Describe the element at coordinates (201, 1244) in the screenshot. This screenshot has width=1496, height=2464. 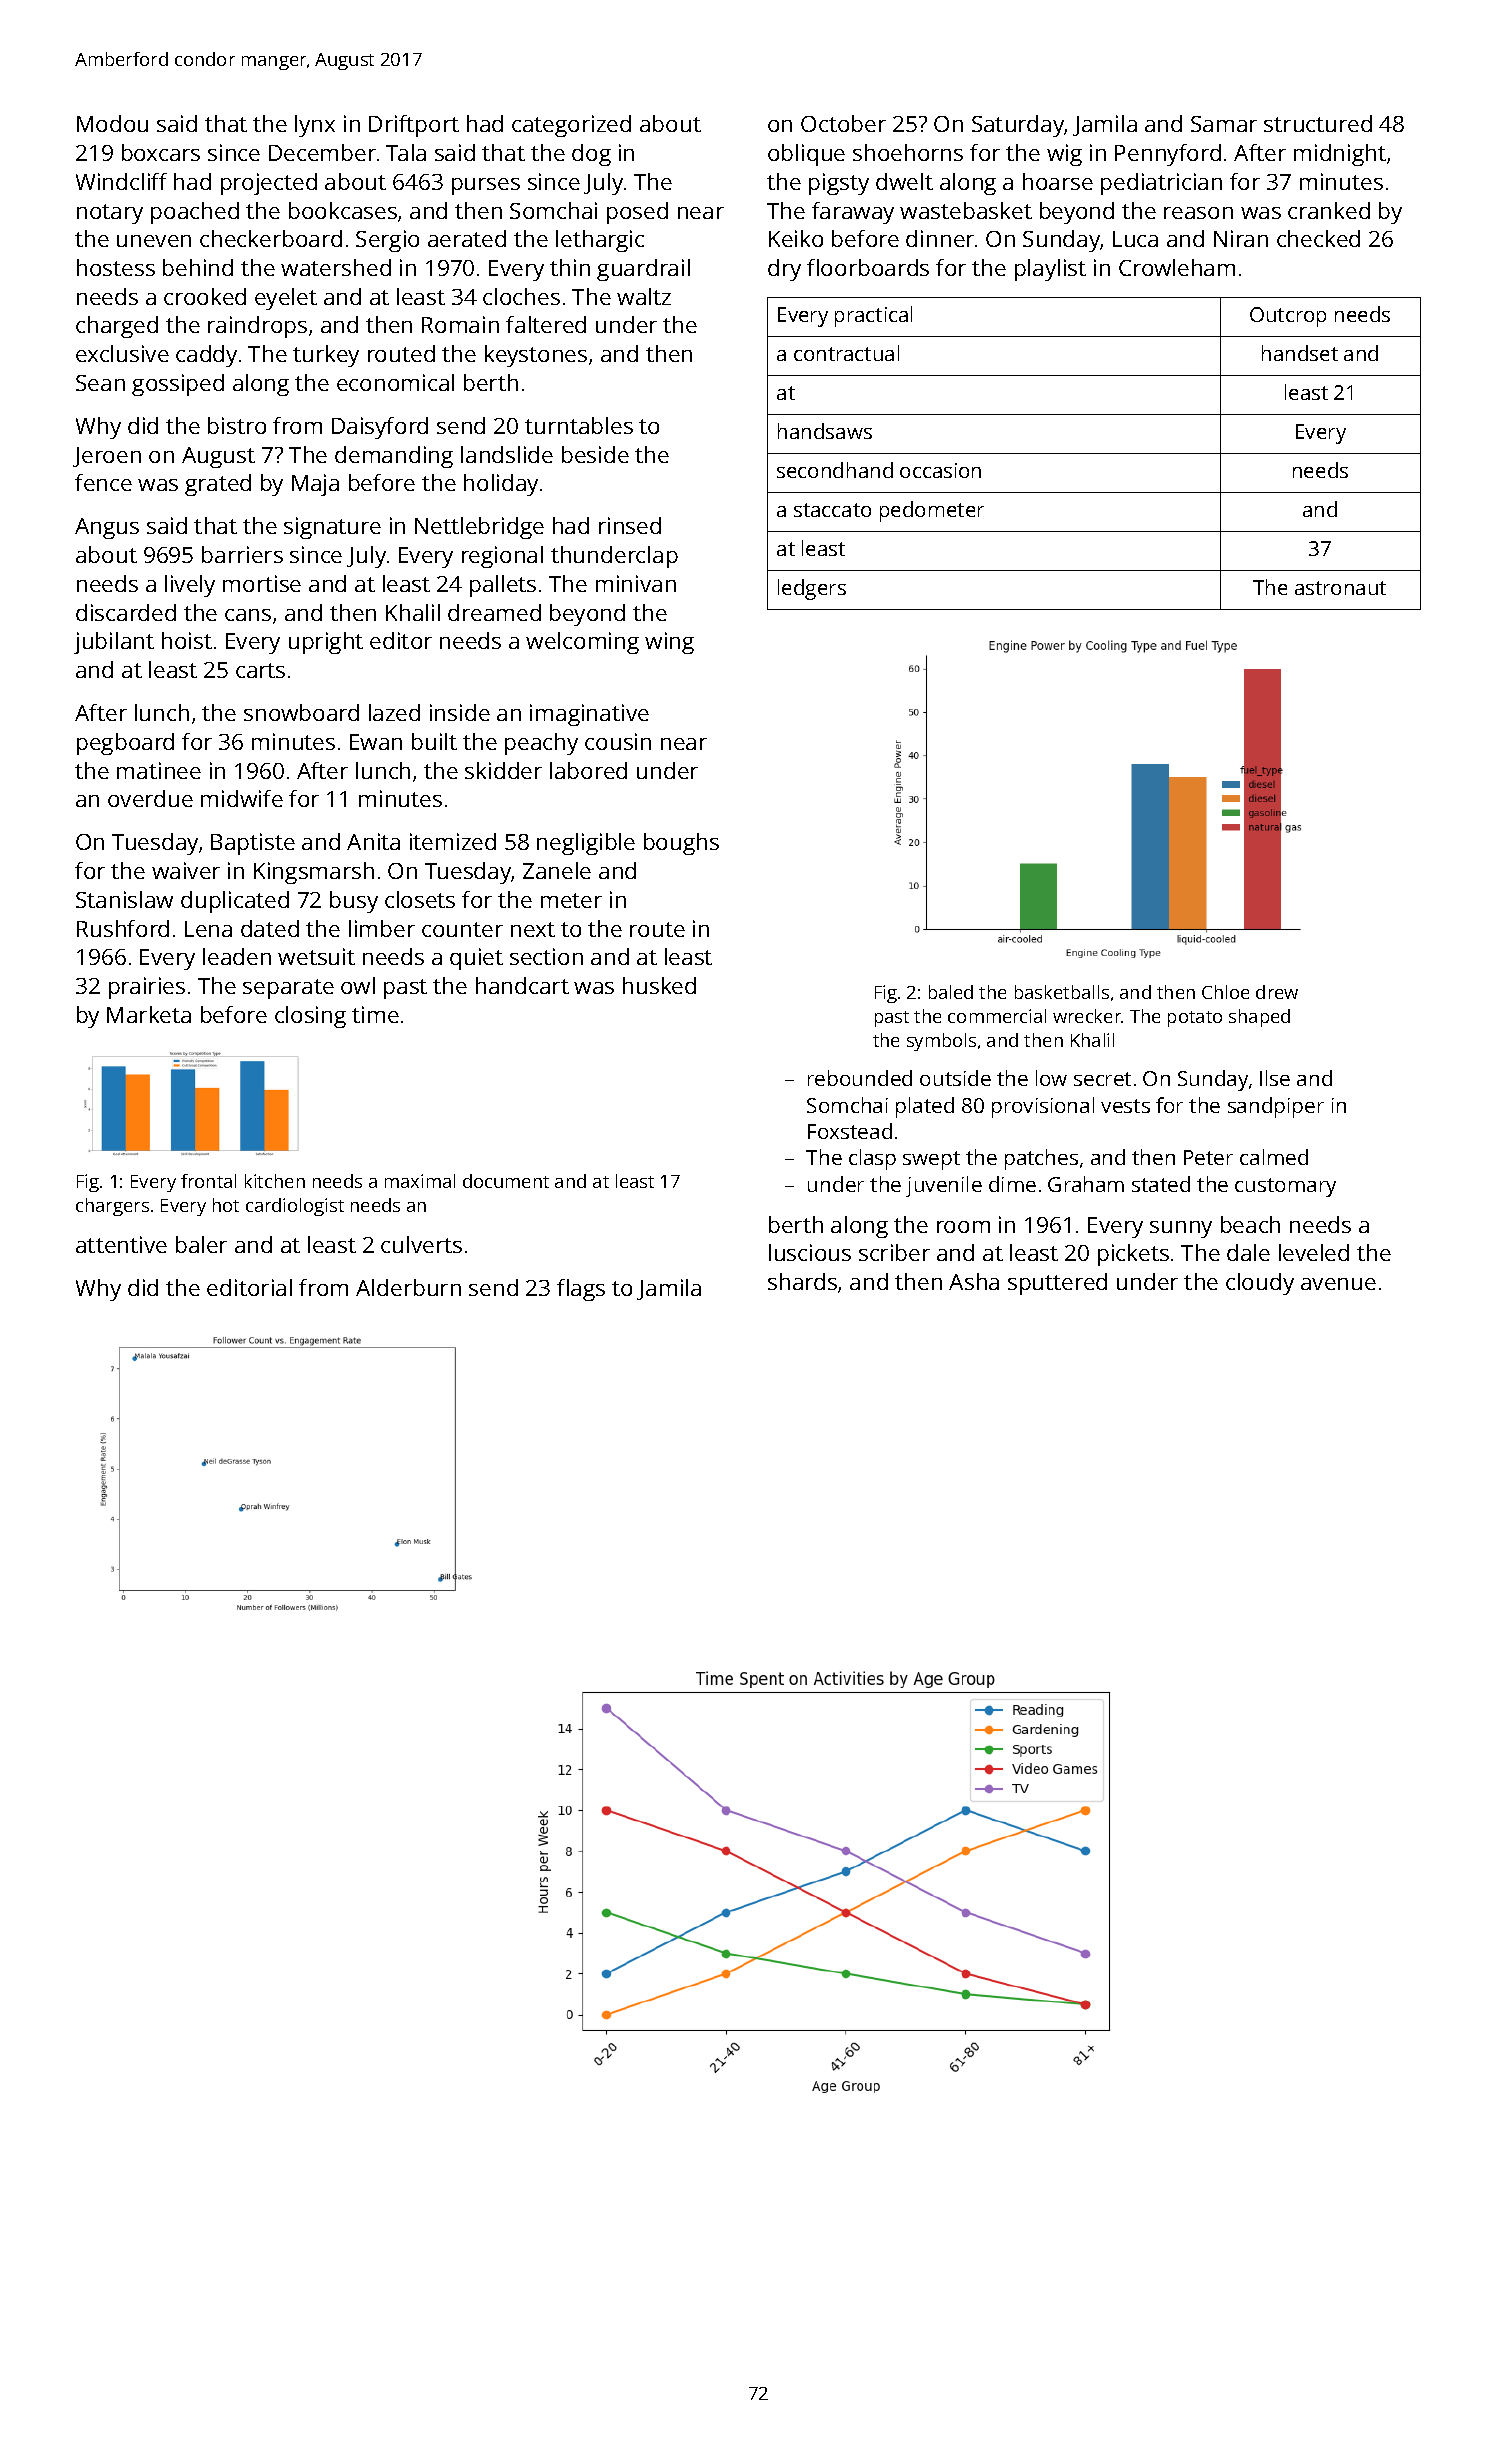
I see `baler` at that location.
